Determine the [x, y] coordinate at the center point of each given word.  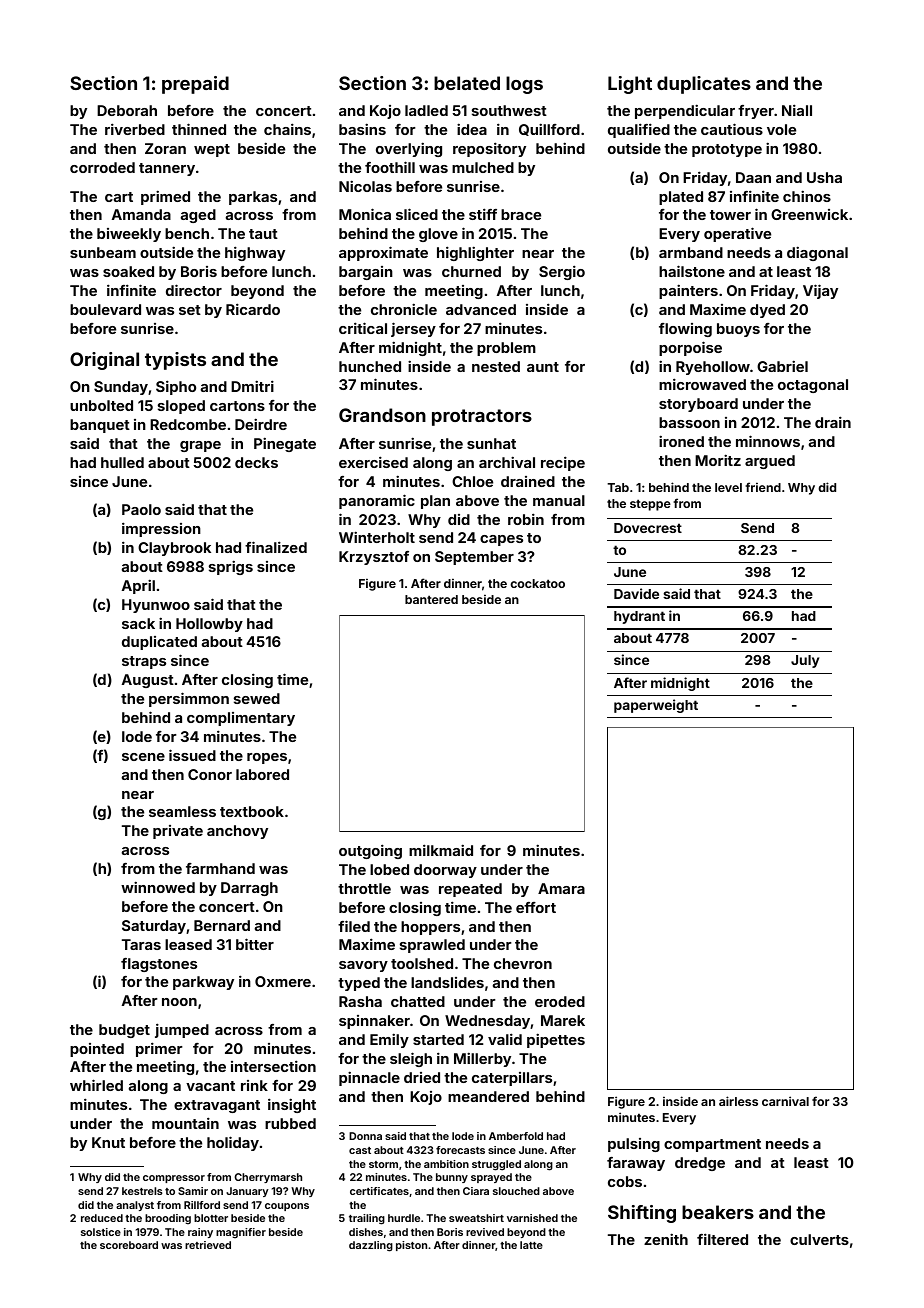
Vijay [820, 291]
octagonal [813, 386]
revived [485, 1232]
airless [738, 1101]
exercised [373, 462]
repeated [470, 890]
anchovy [237, 832]
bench [187, 233]
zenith [666, 1239]
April [138, 586]
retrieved [208, 1245]
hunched [370, 366]
